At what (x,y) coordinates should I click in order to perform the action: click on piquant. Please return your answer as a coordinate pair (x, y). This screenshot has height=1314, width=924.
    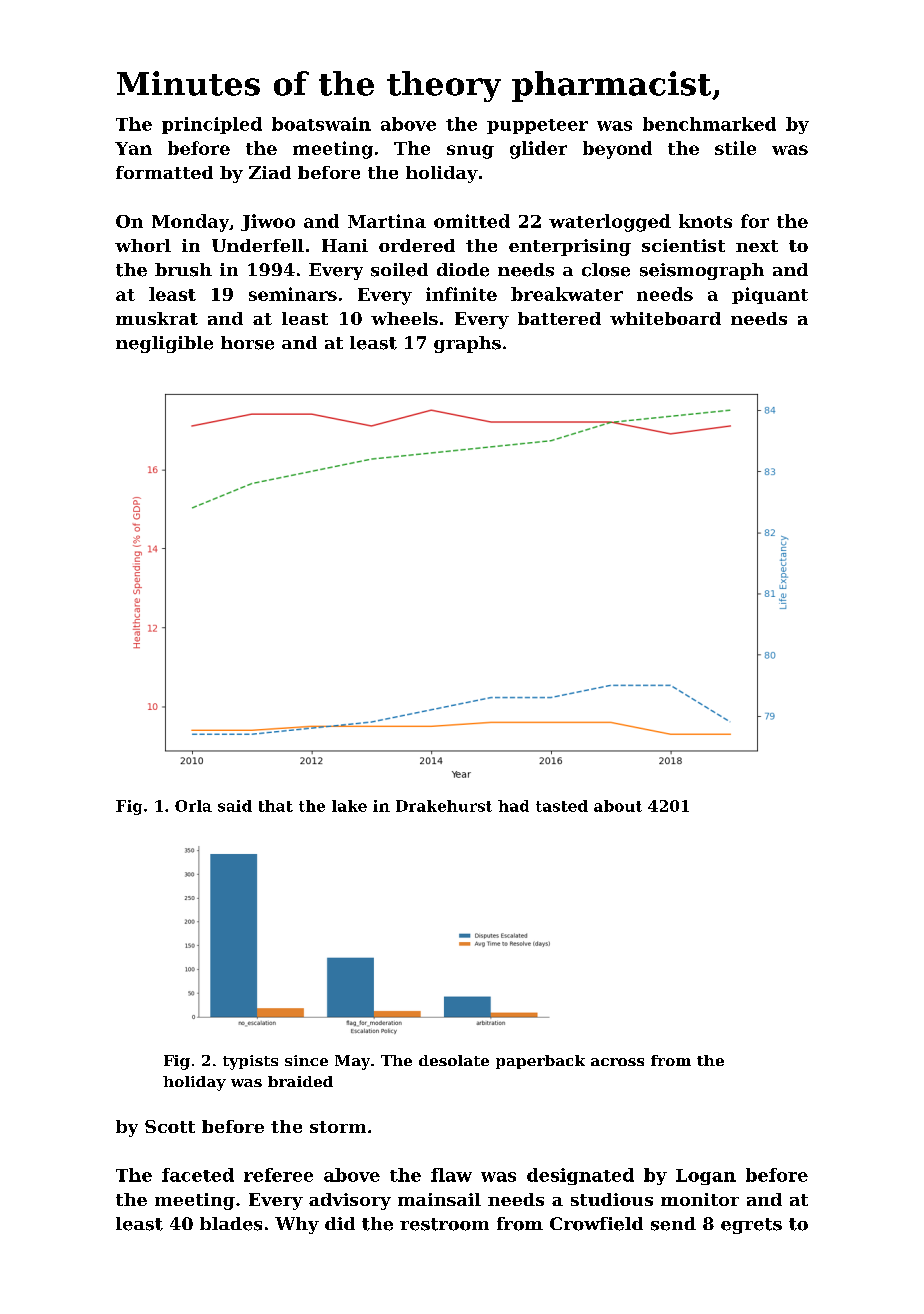
    Looking at the image, I should click on (770, 295).
